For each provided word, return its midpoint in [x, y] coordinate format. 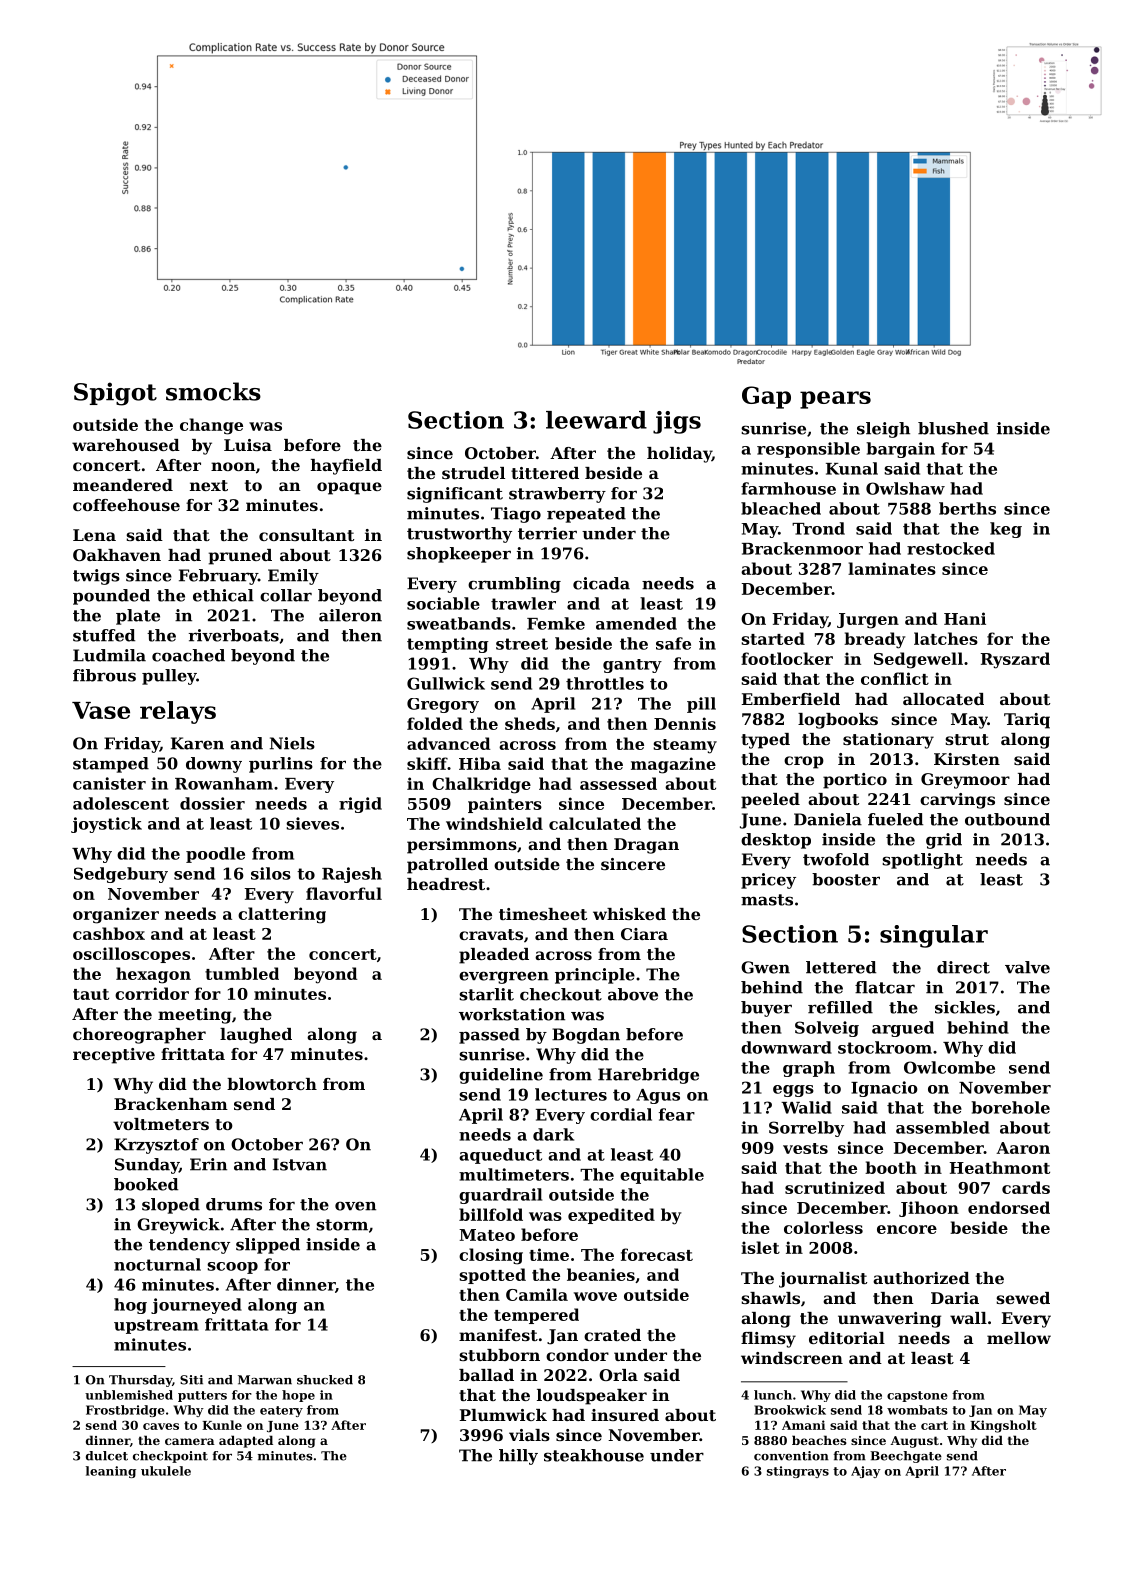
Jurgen [868, 621]
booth [891, 1167]
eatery [281, 1411]
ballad [486, 1375]
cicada [601, 583]
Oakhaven [117, 555]
